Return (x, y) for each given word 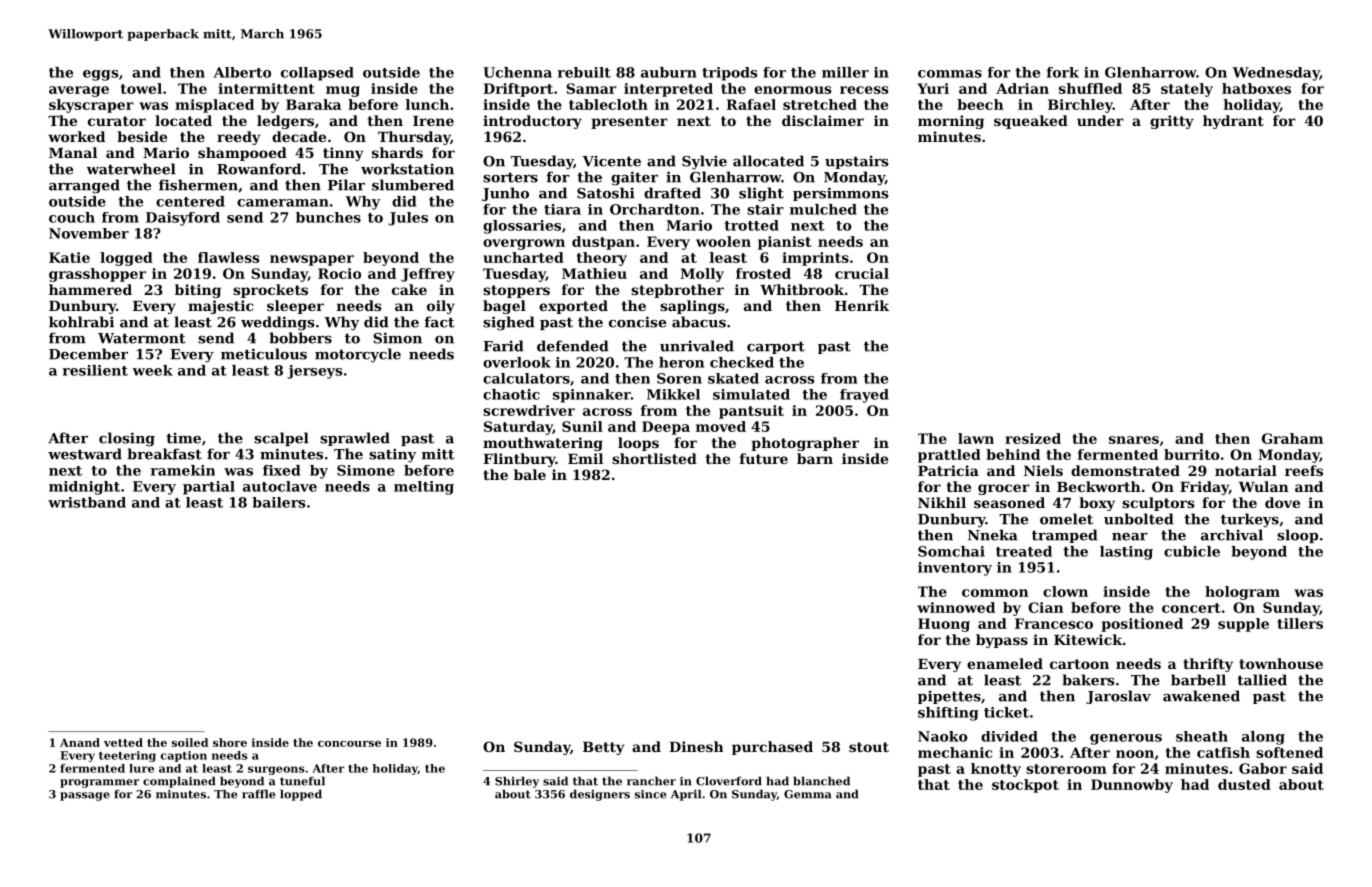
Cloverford (729, 781)
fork (1063, 72)
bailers (279, 502)
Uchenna (517, 72)
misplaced (214, 106)
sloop (1297, 536)
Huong (944, 625)
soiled (190, 742)
